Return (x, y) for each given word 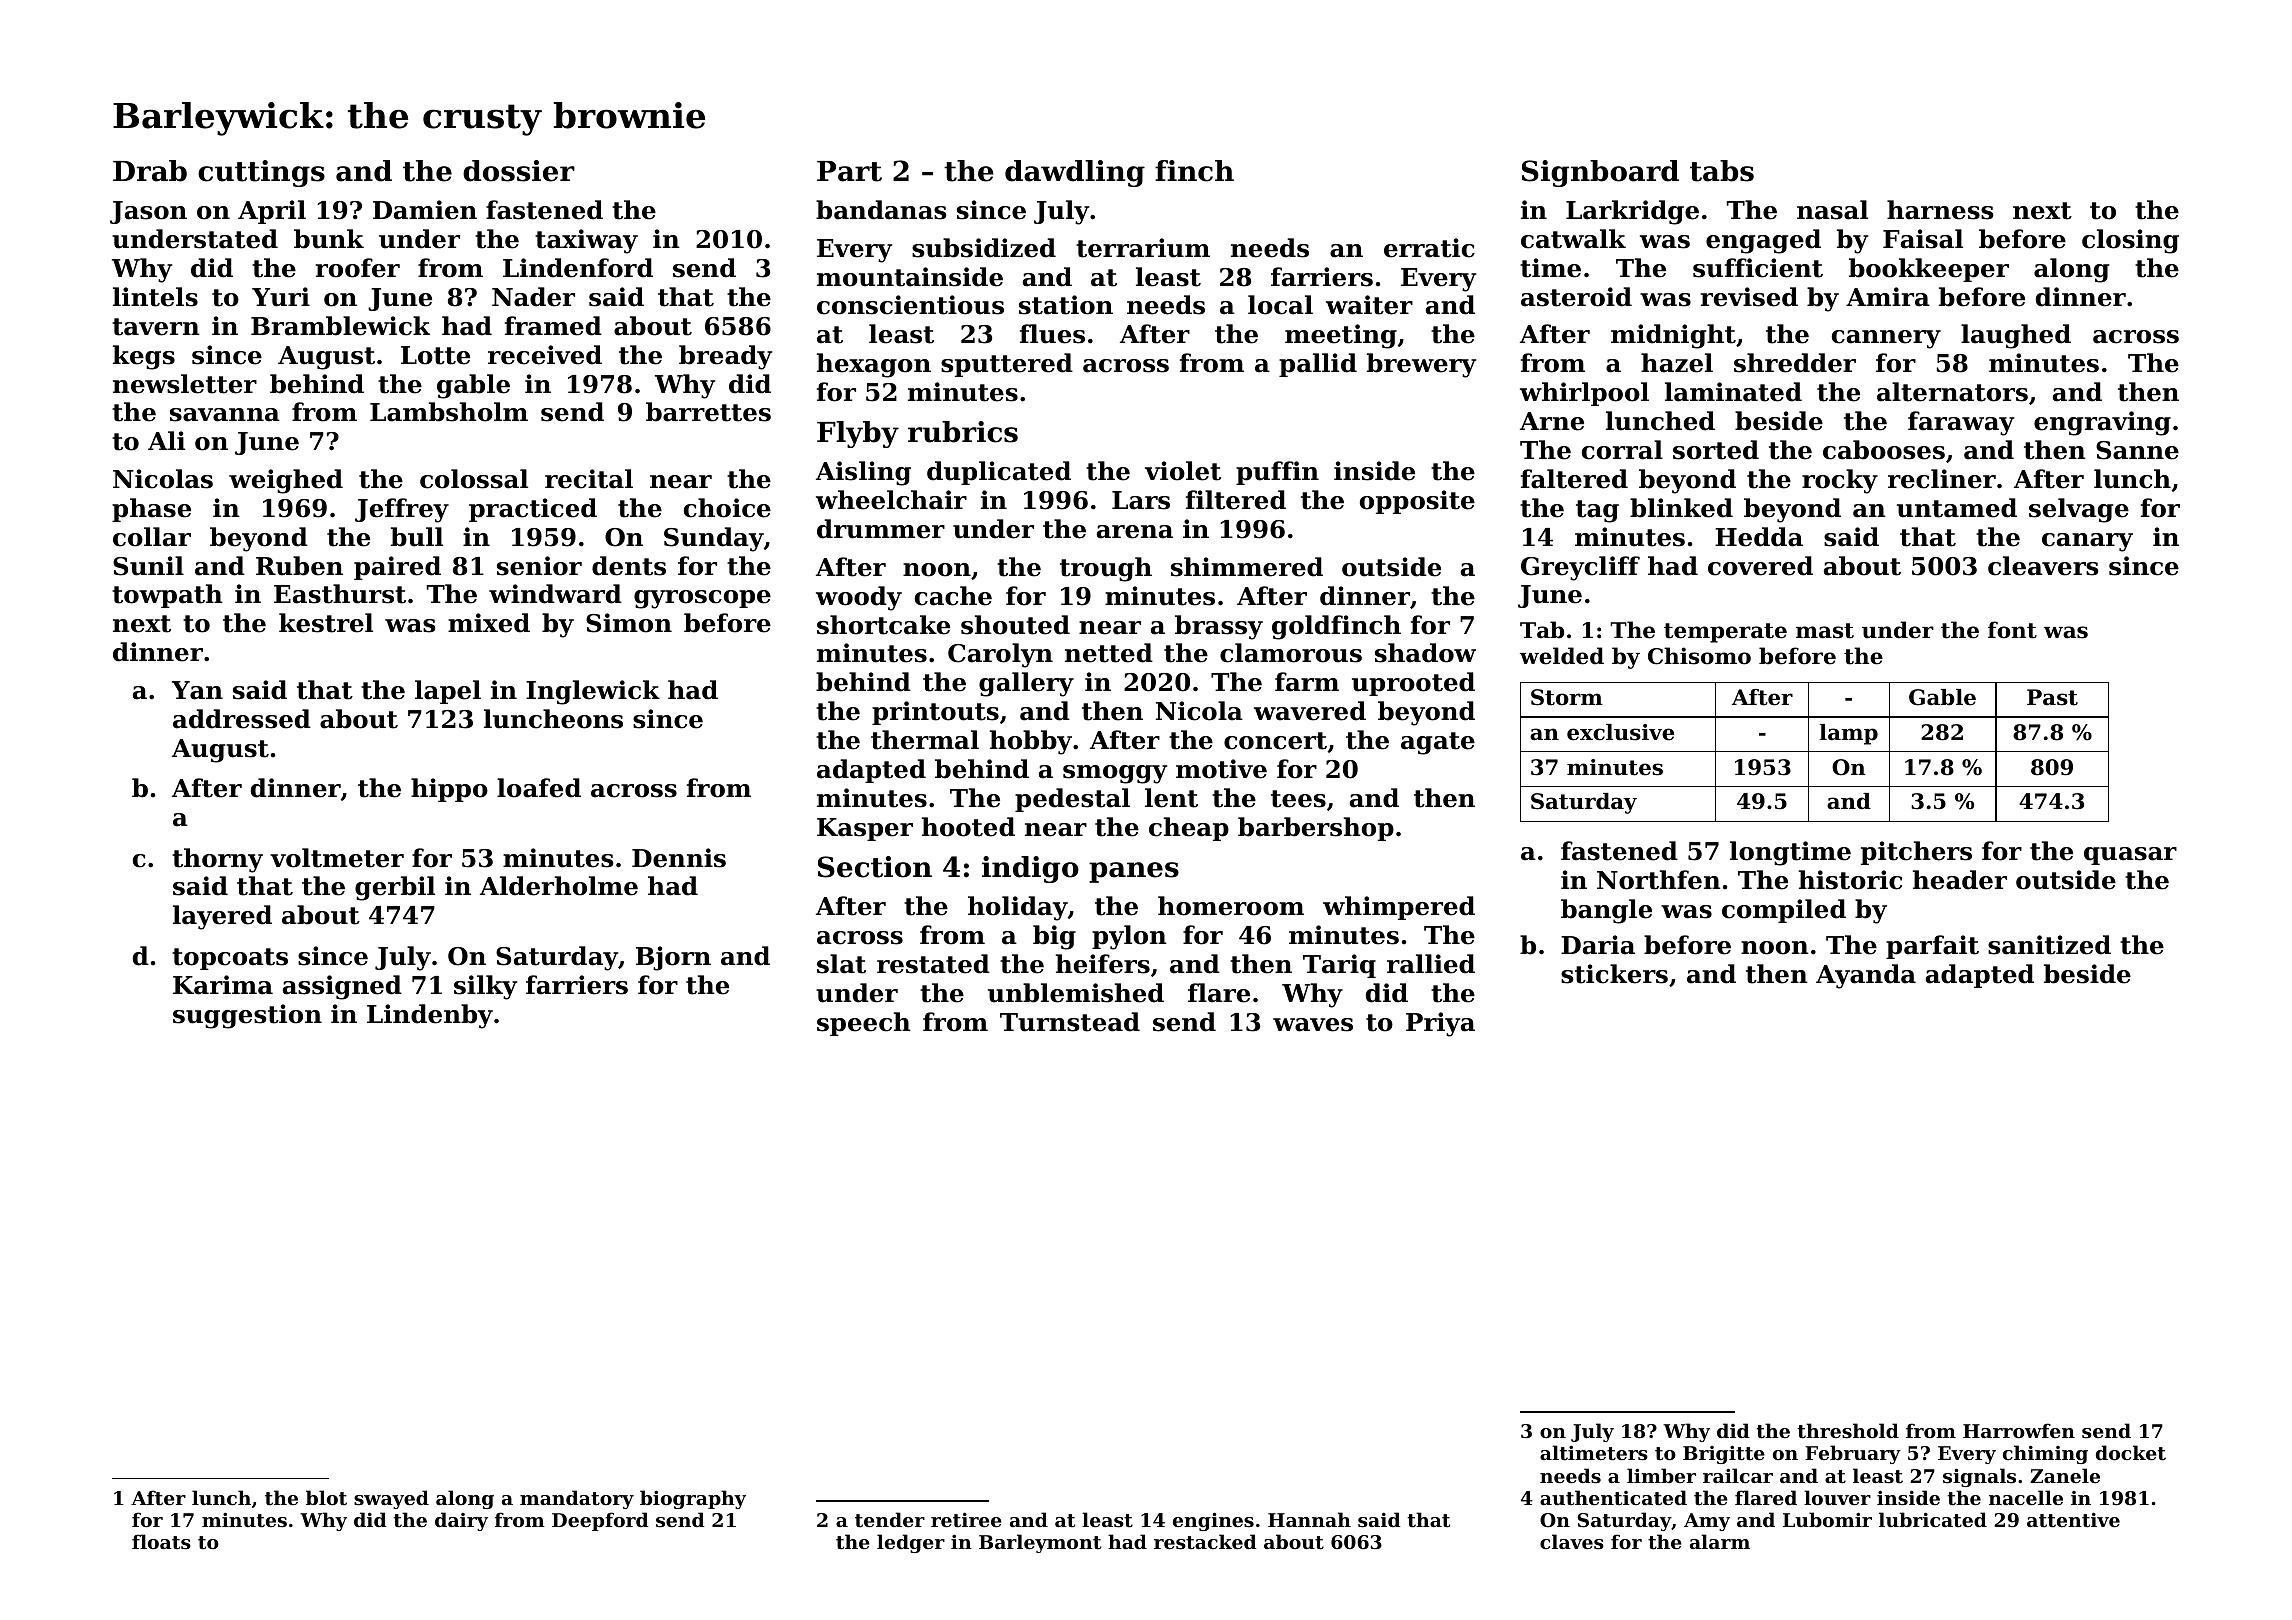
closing (2130, 241)
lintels (155, 297)
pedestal (1072, 800)
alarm (1720, 1541)
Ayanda (1866, 976)
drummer (881, 529)
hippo (449, 790)
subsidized (984, 248)
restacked (1205, 1542)
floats (161, 1542)
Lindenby (430, 1016)
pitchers (1916, 853)
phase (151, 510)
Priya (1440, 1024)
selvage (2079, 510)
